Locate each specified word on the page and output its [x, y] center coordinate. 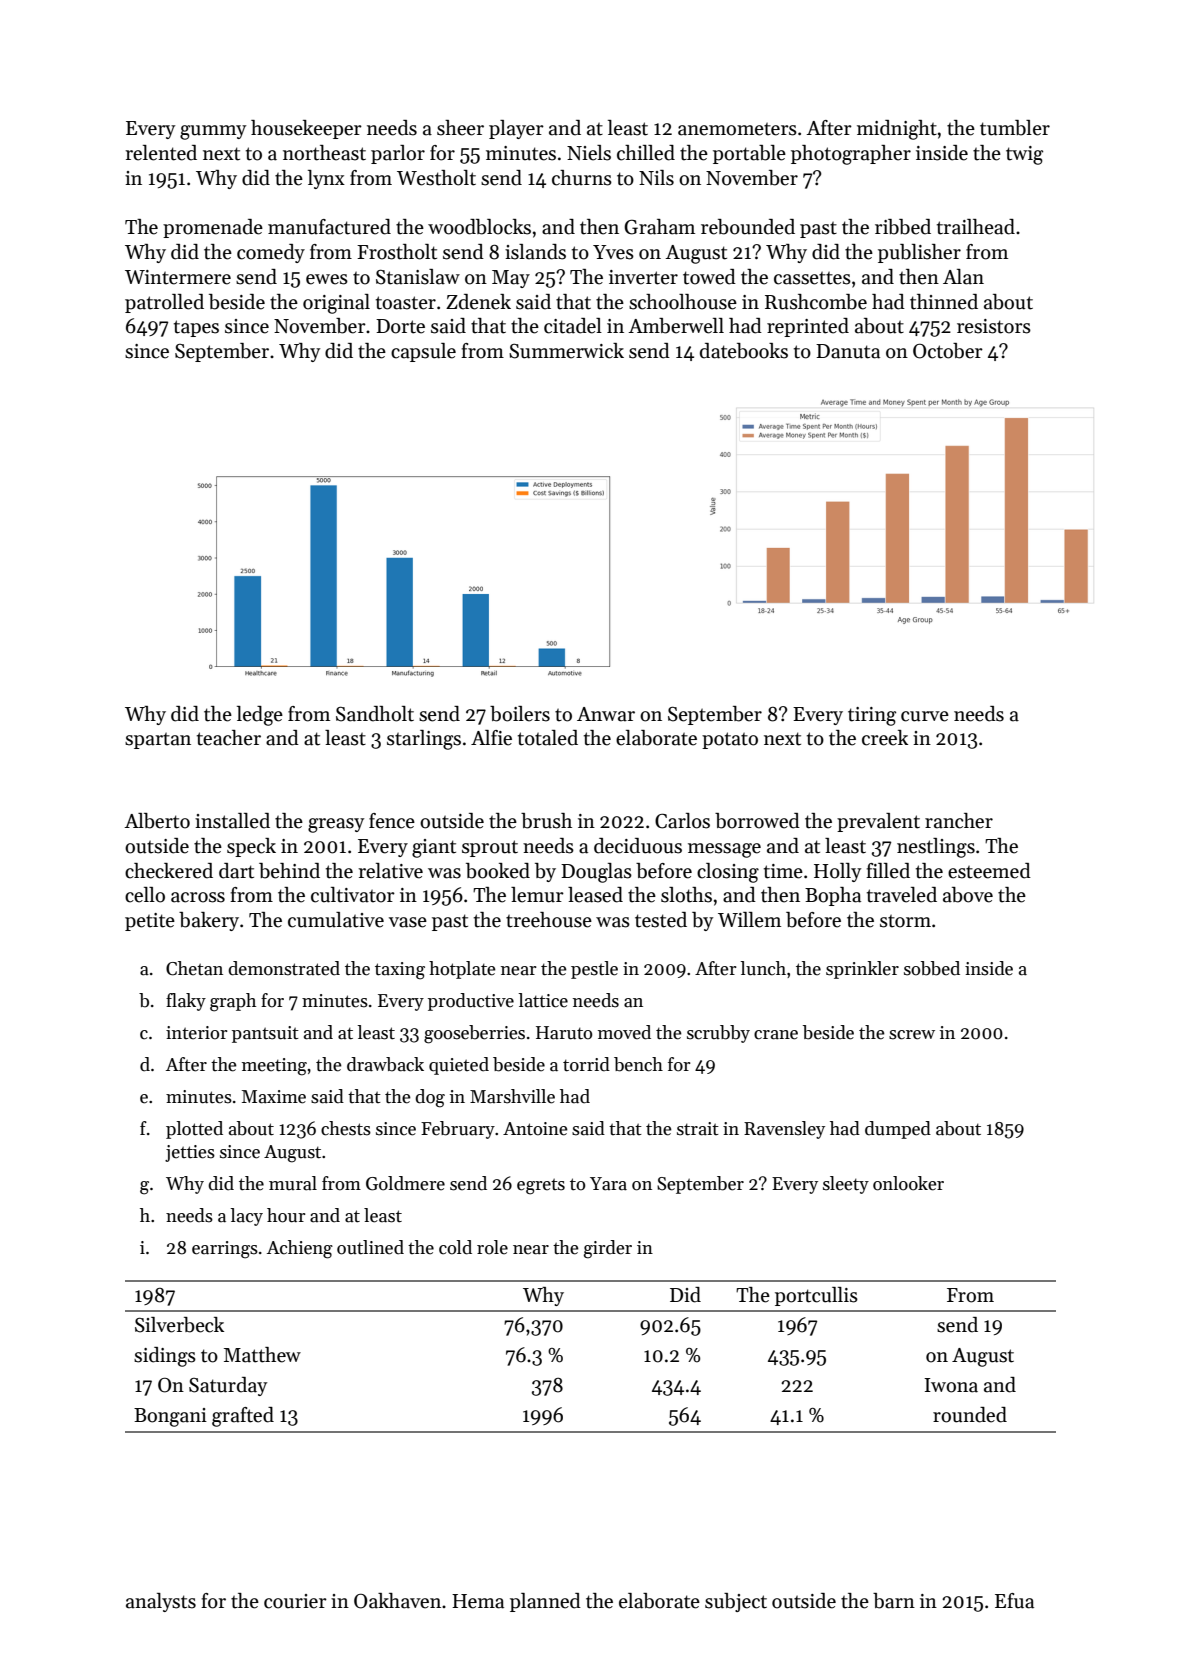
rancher [959, 821]
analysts [161, 1602]
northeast [324, 153]
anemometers [737, 129]
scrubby [718, 1034]
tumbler [1015, 128]
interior [197, 1033]
